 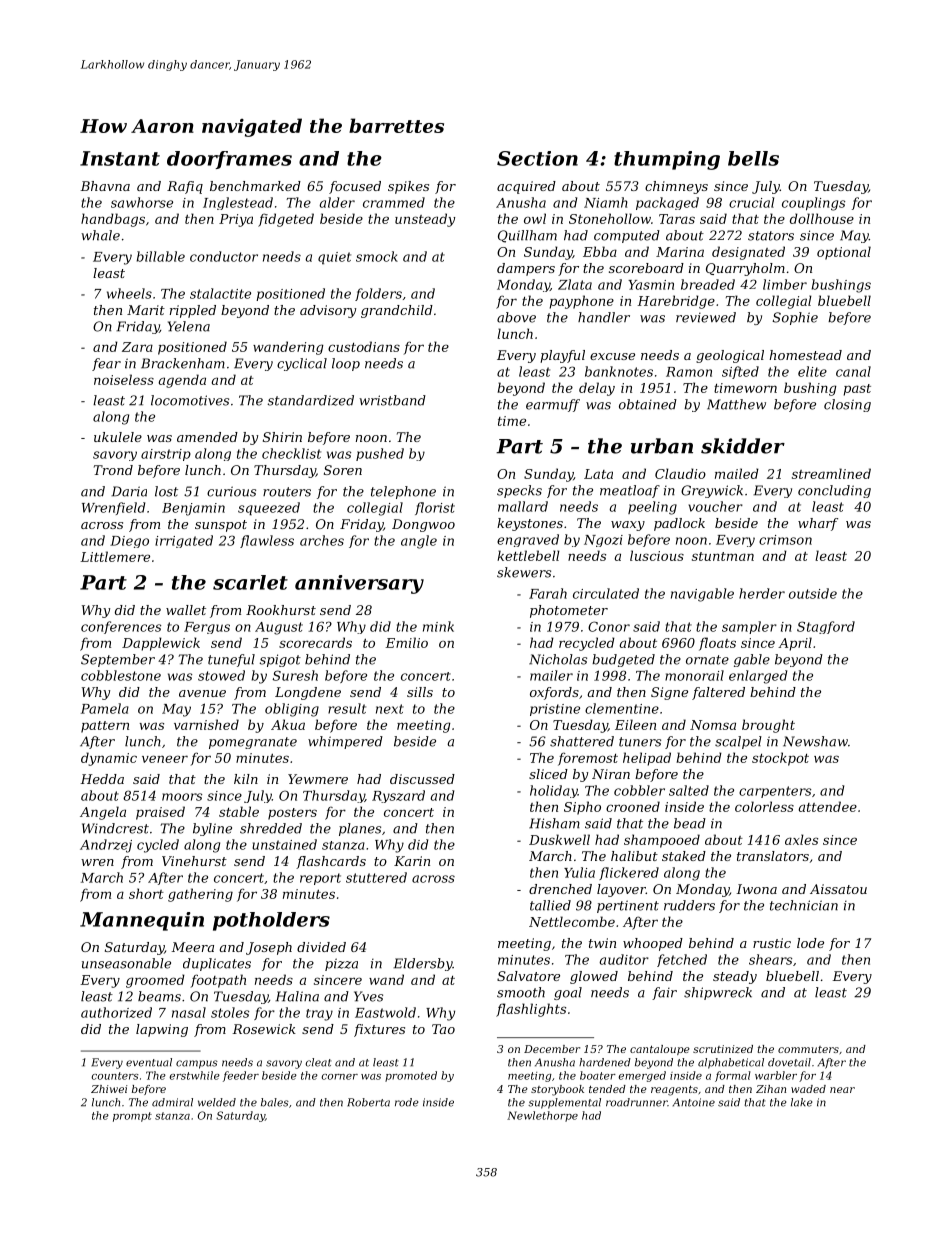 I want to click on Section, so click(x=537, y=158).
